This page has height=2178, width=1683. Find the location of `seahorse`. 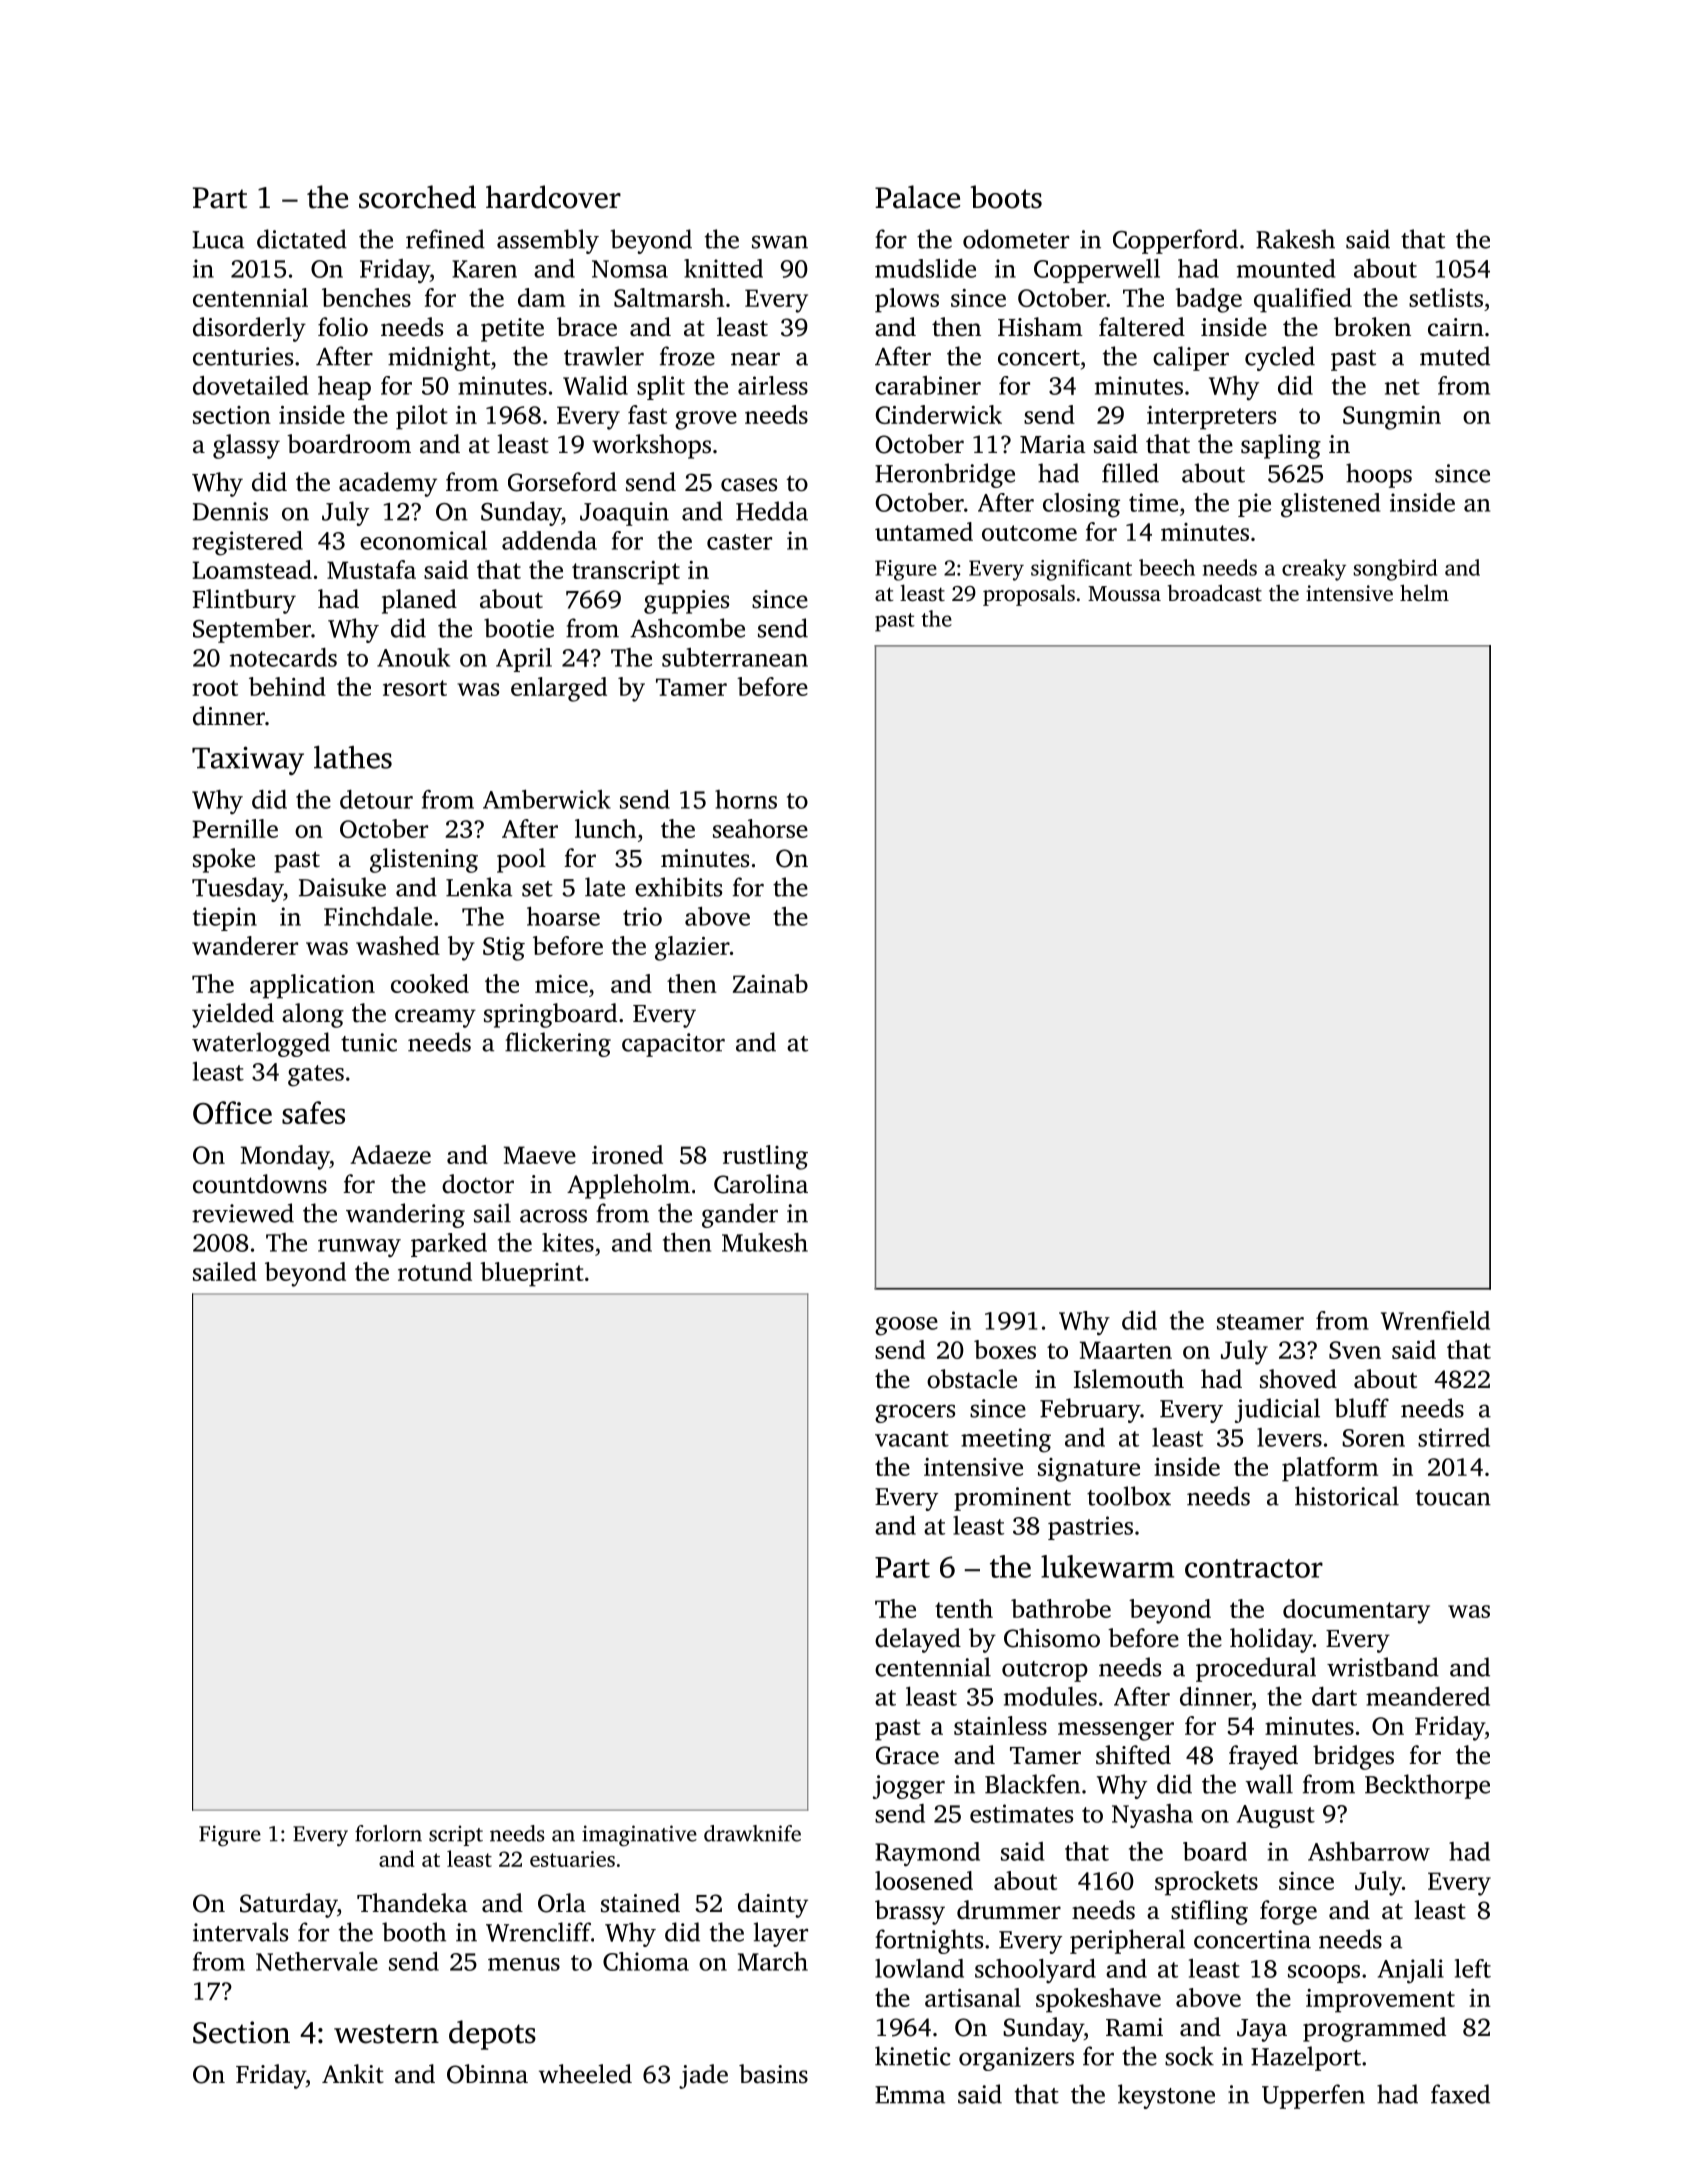

seahorse is located at coordinates (760, 828).
